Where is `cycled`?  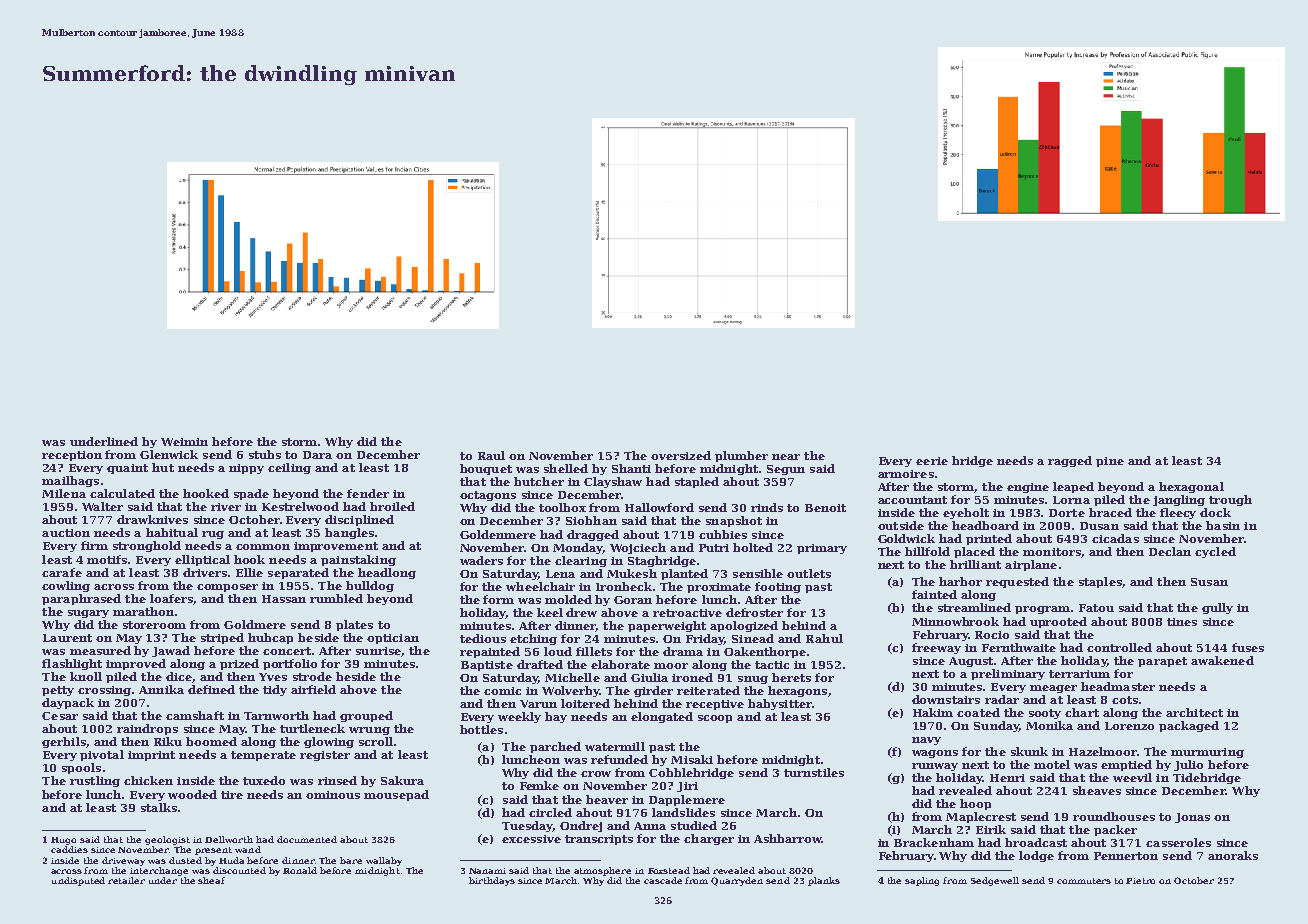
cycled is located at coordinates (1215, 552).
